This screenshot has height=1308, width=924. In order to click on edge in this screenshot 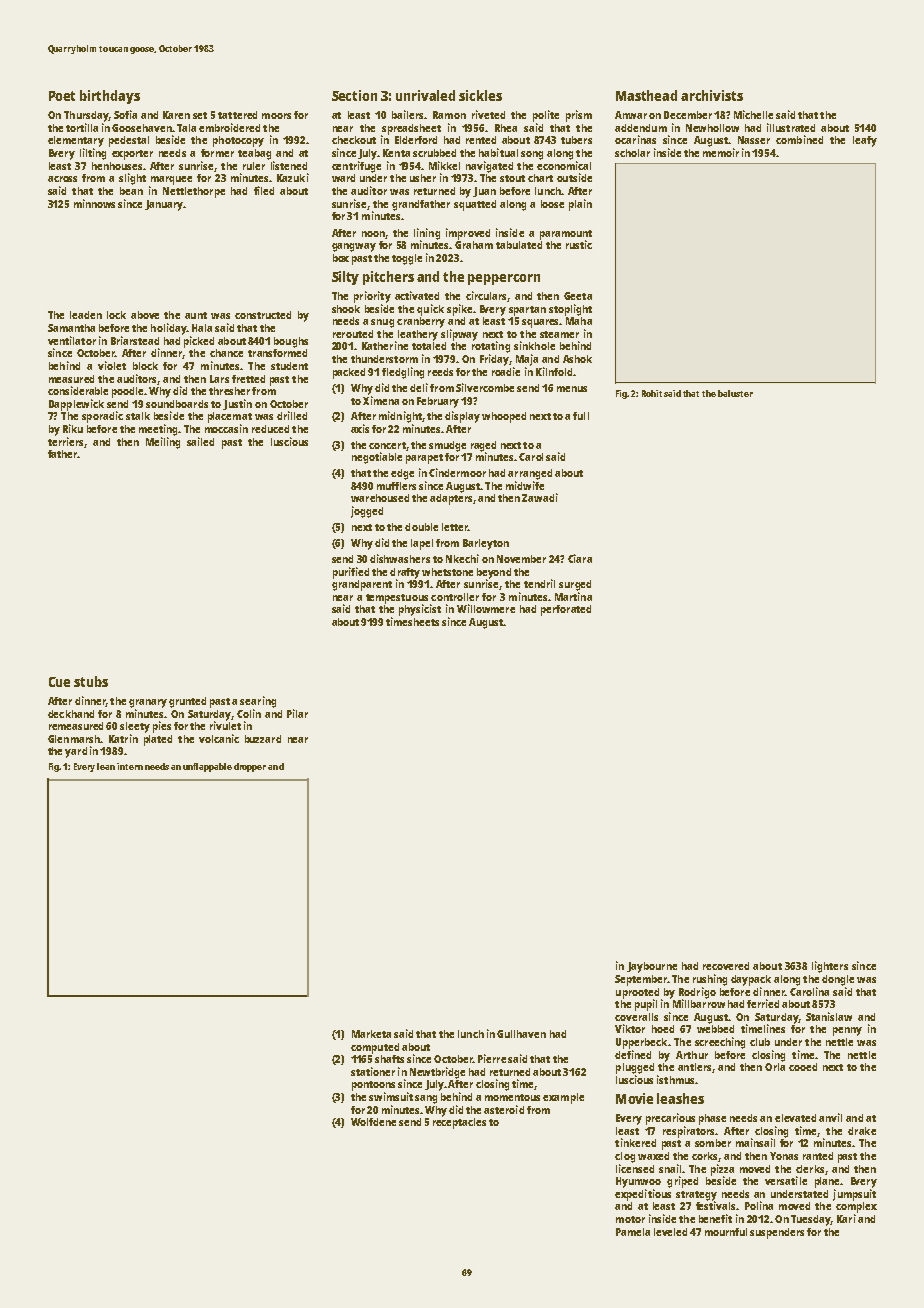, I will do `click(402, 474)`.
